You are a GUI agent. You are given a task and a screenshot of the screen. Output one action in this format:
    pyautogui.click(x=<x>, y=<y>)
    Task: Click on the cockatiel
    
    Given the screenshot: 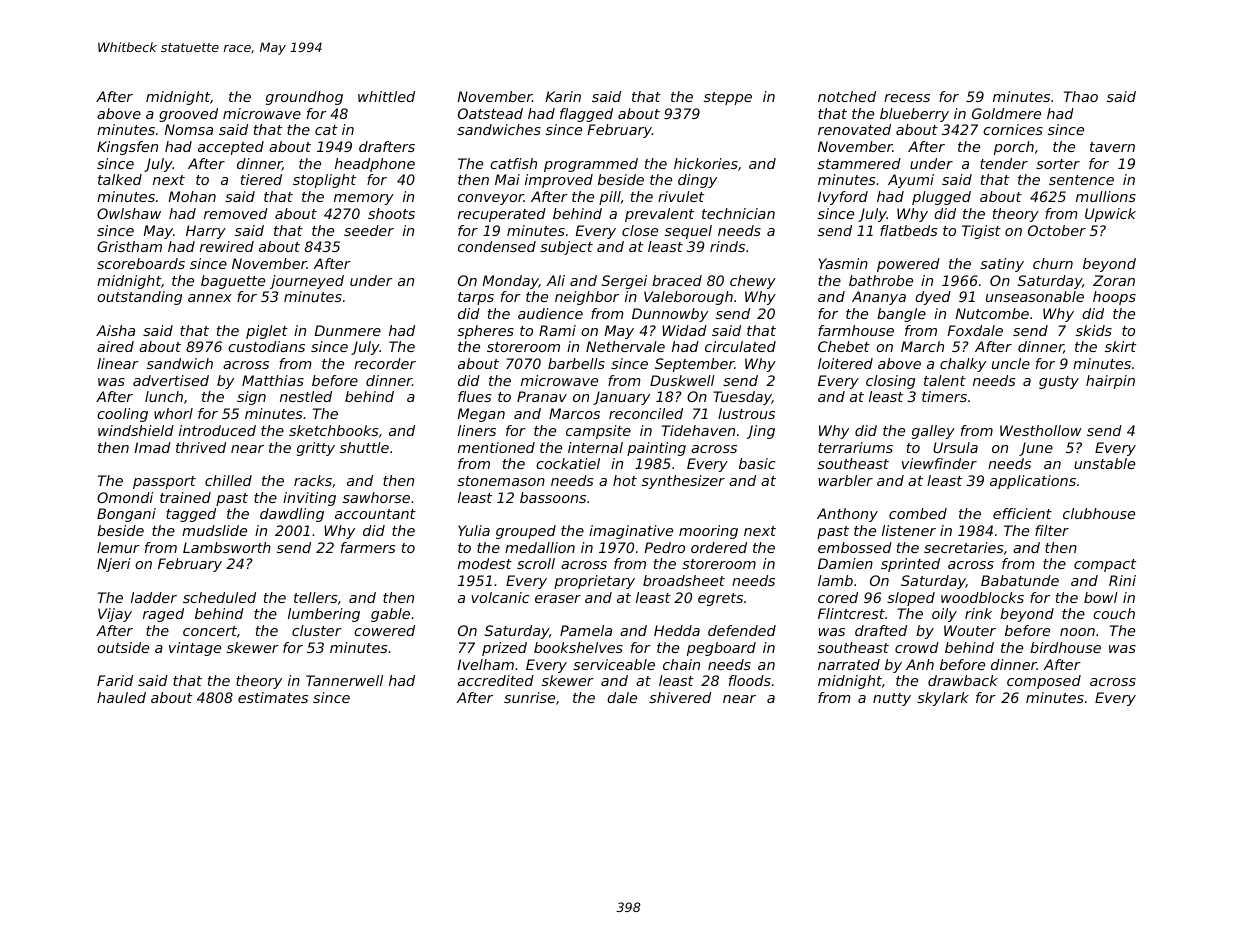 What is the action you would take?
    pyautogui.click(x=568, y=463)
